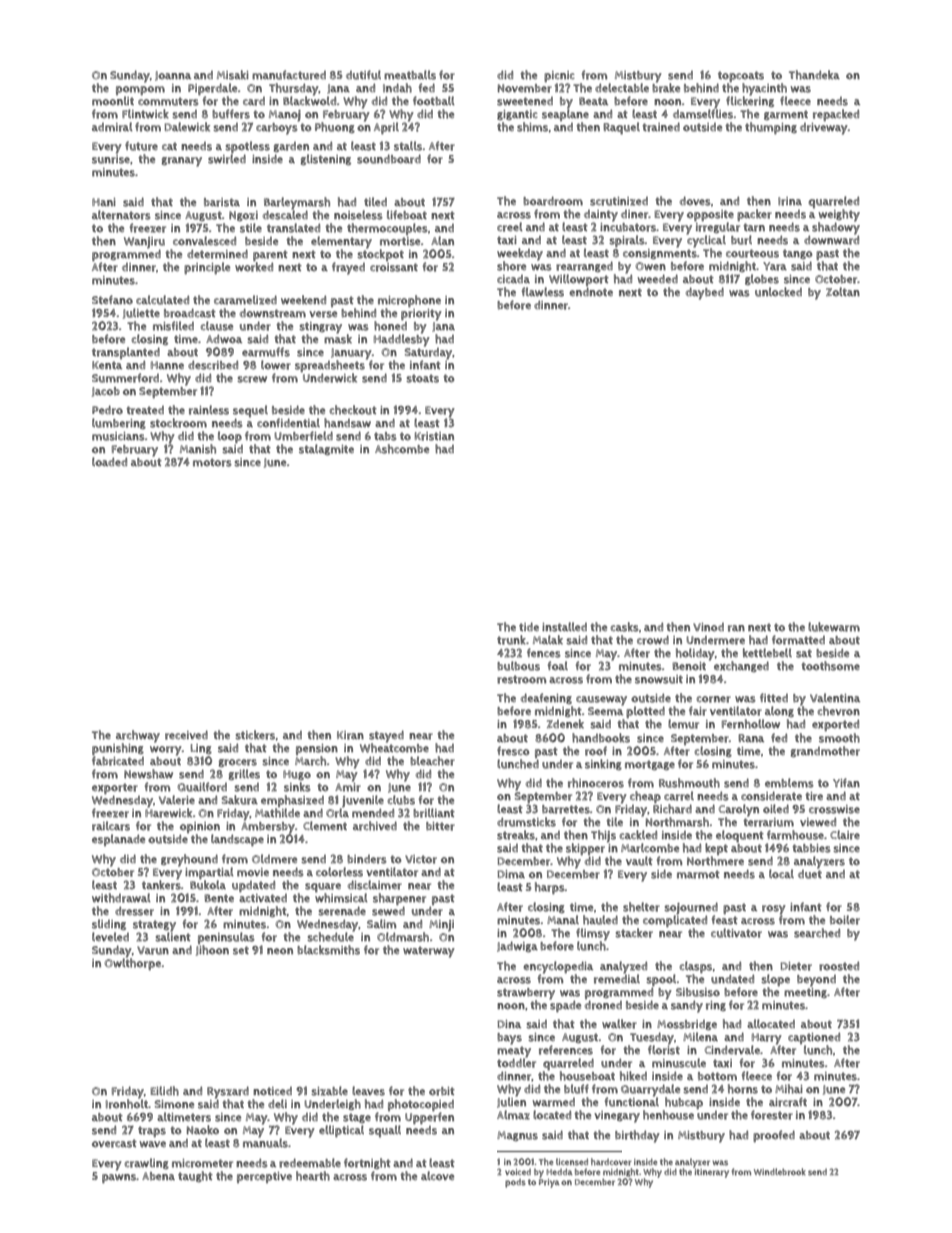  I want to click on repacked, so click(836, 115).
